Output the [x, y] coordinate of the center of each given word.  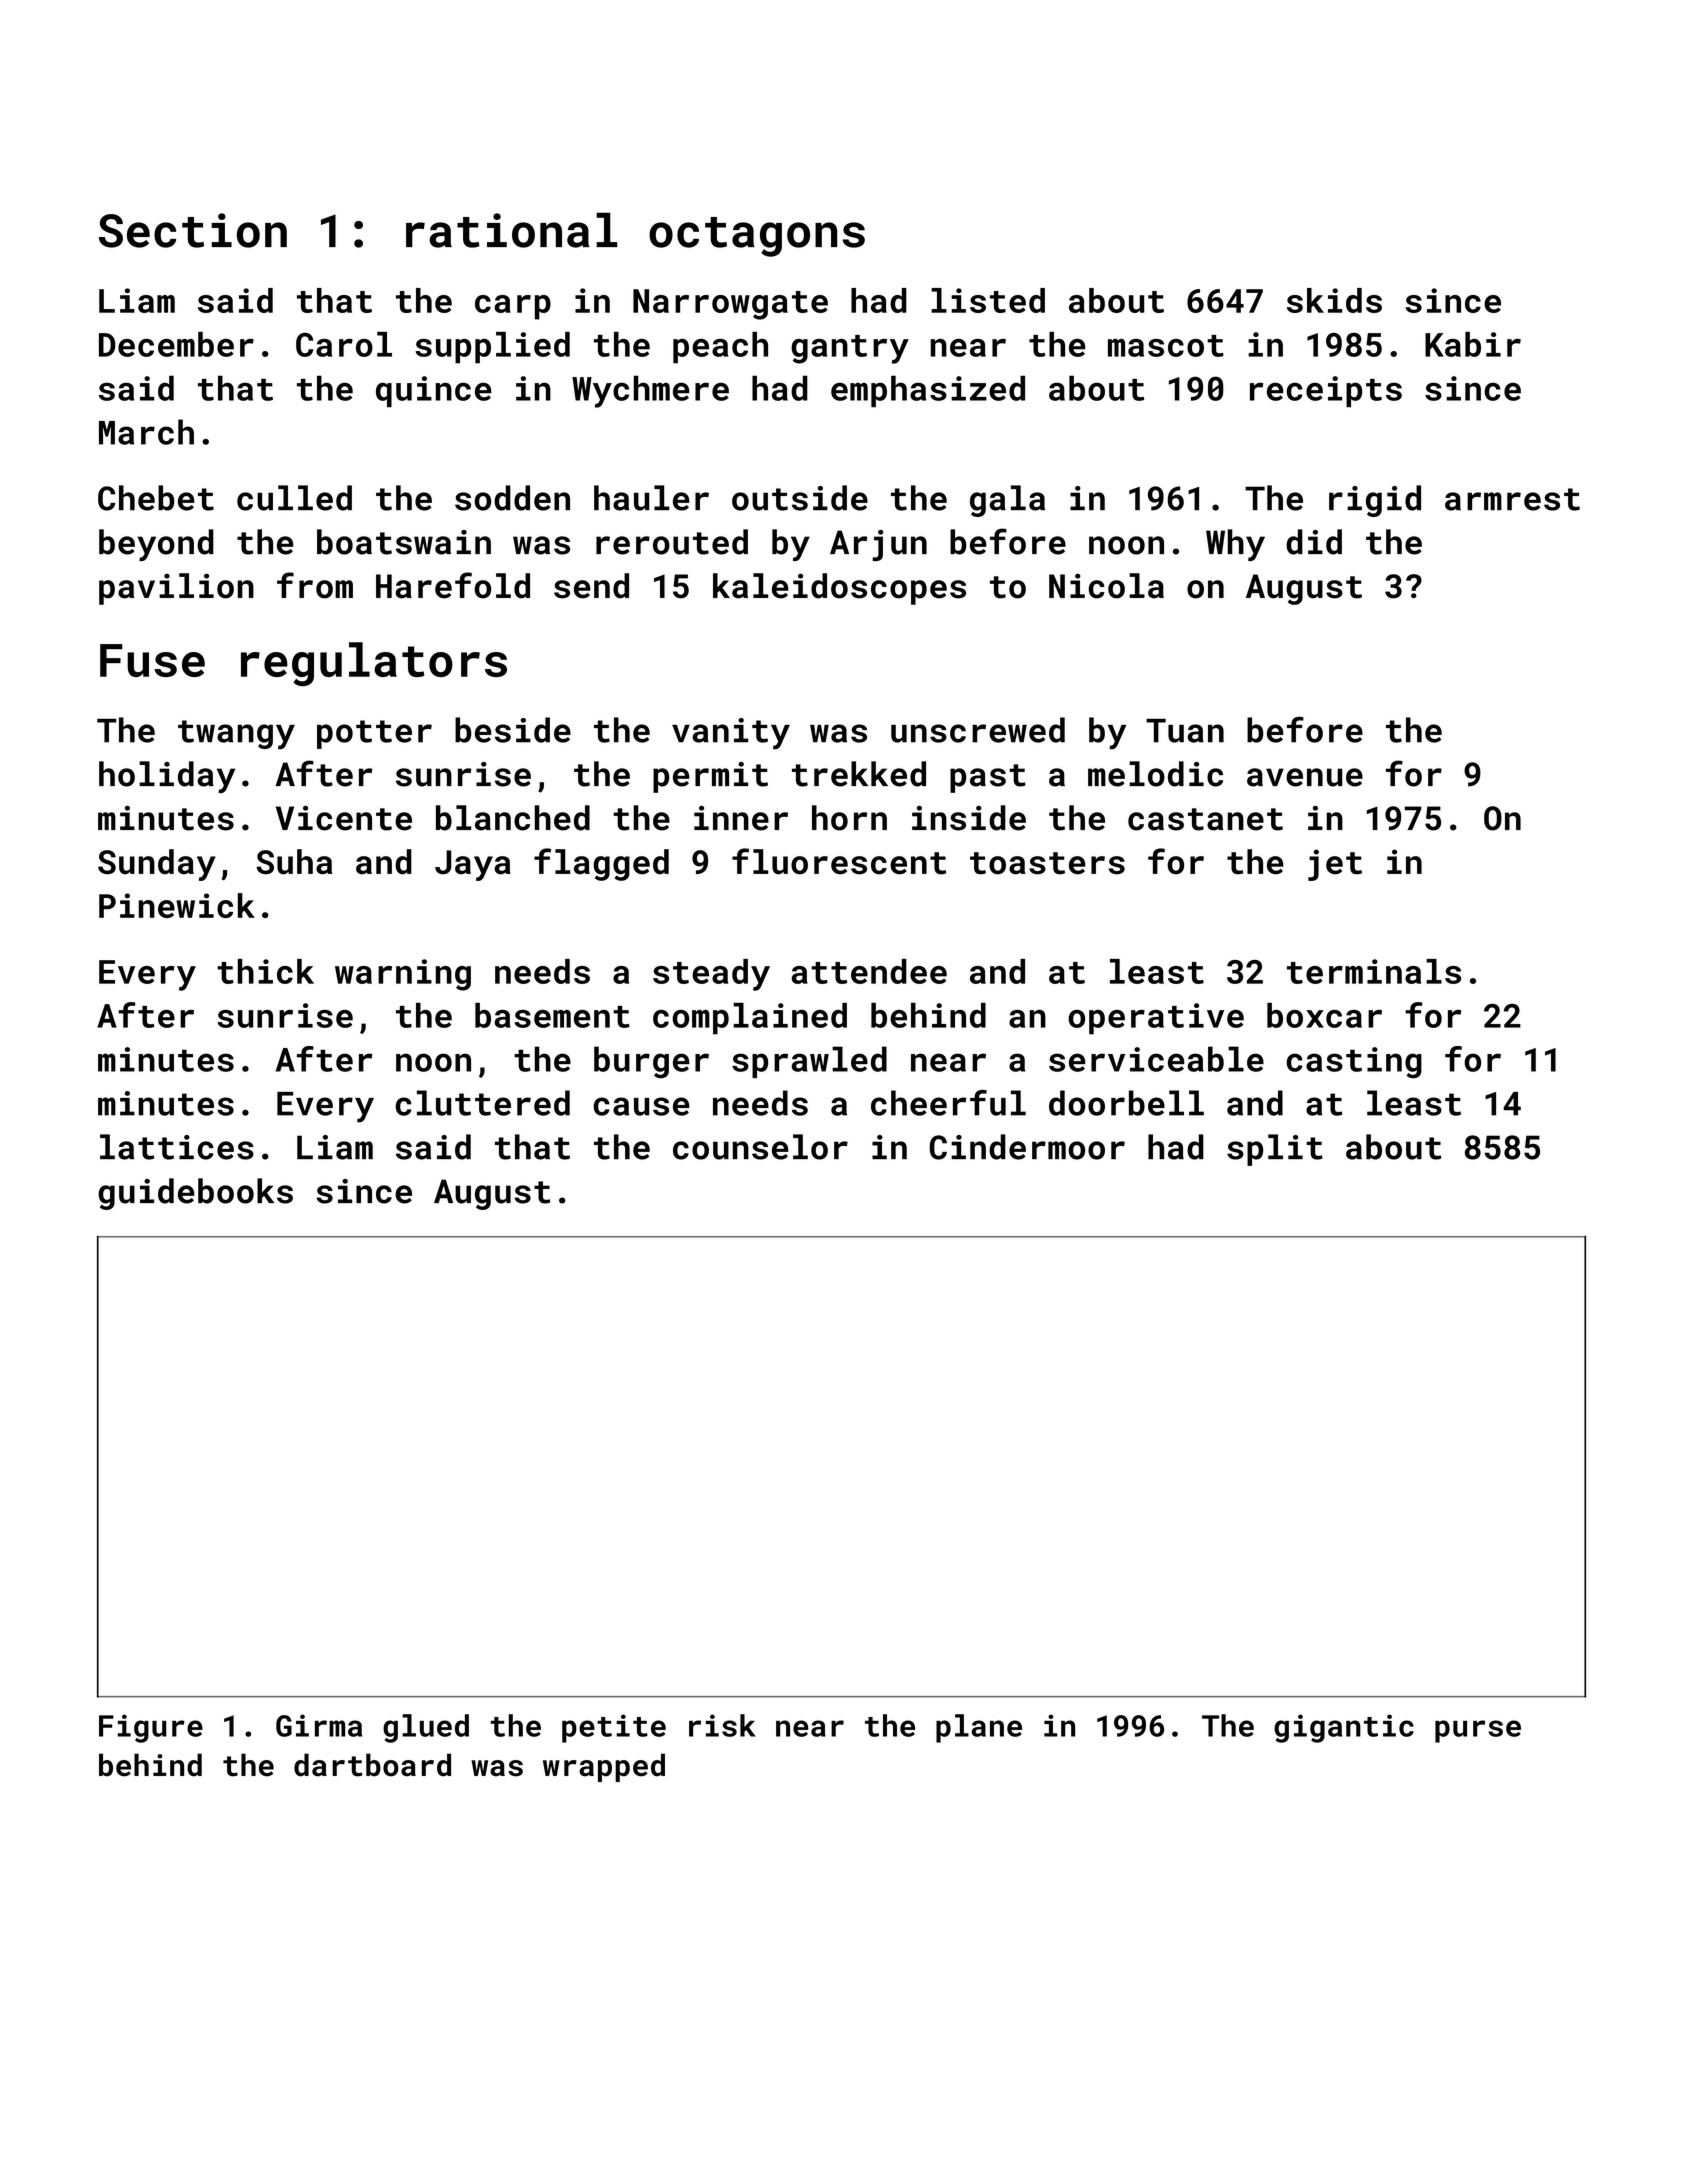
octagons [757, 237]
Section [193, 230]
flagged [601, 864]
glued [426, 1728]
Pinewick [177, 905]
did [1314, 542]
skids [1334, 300]
